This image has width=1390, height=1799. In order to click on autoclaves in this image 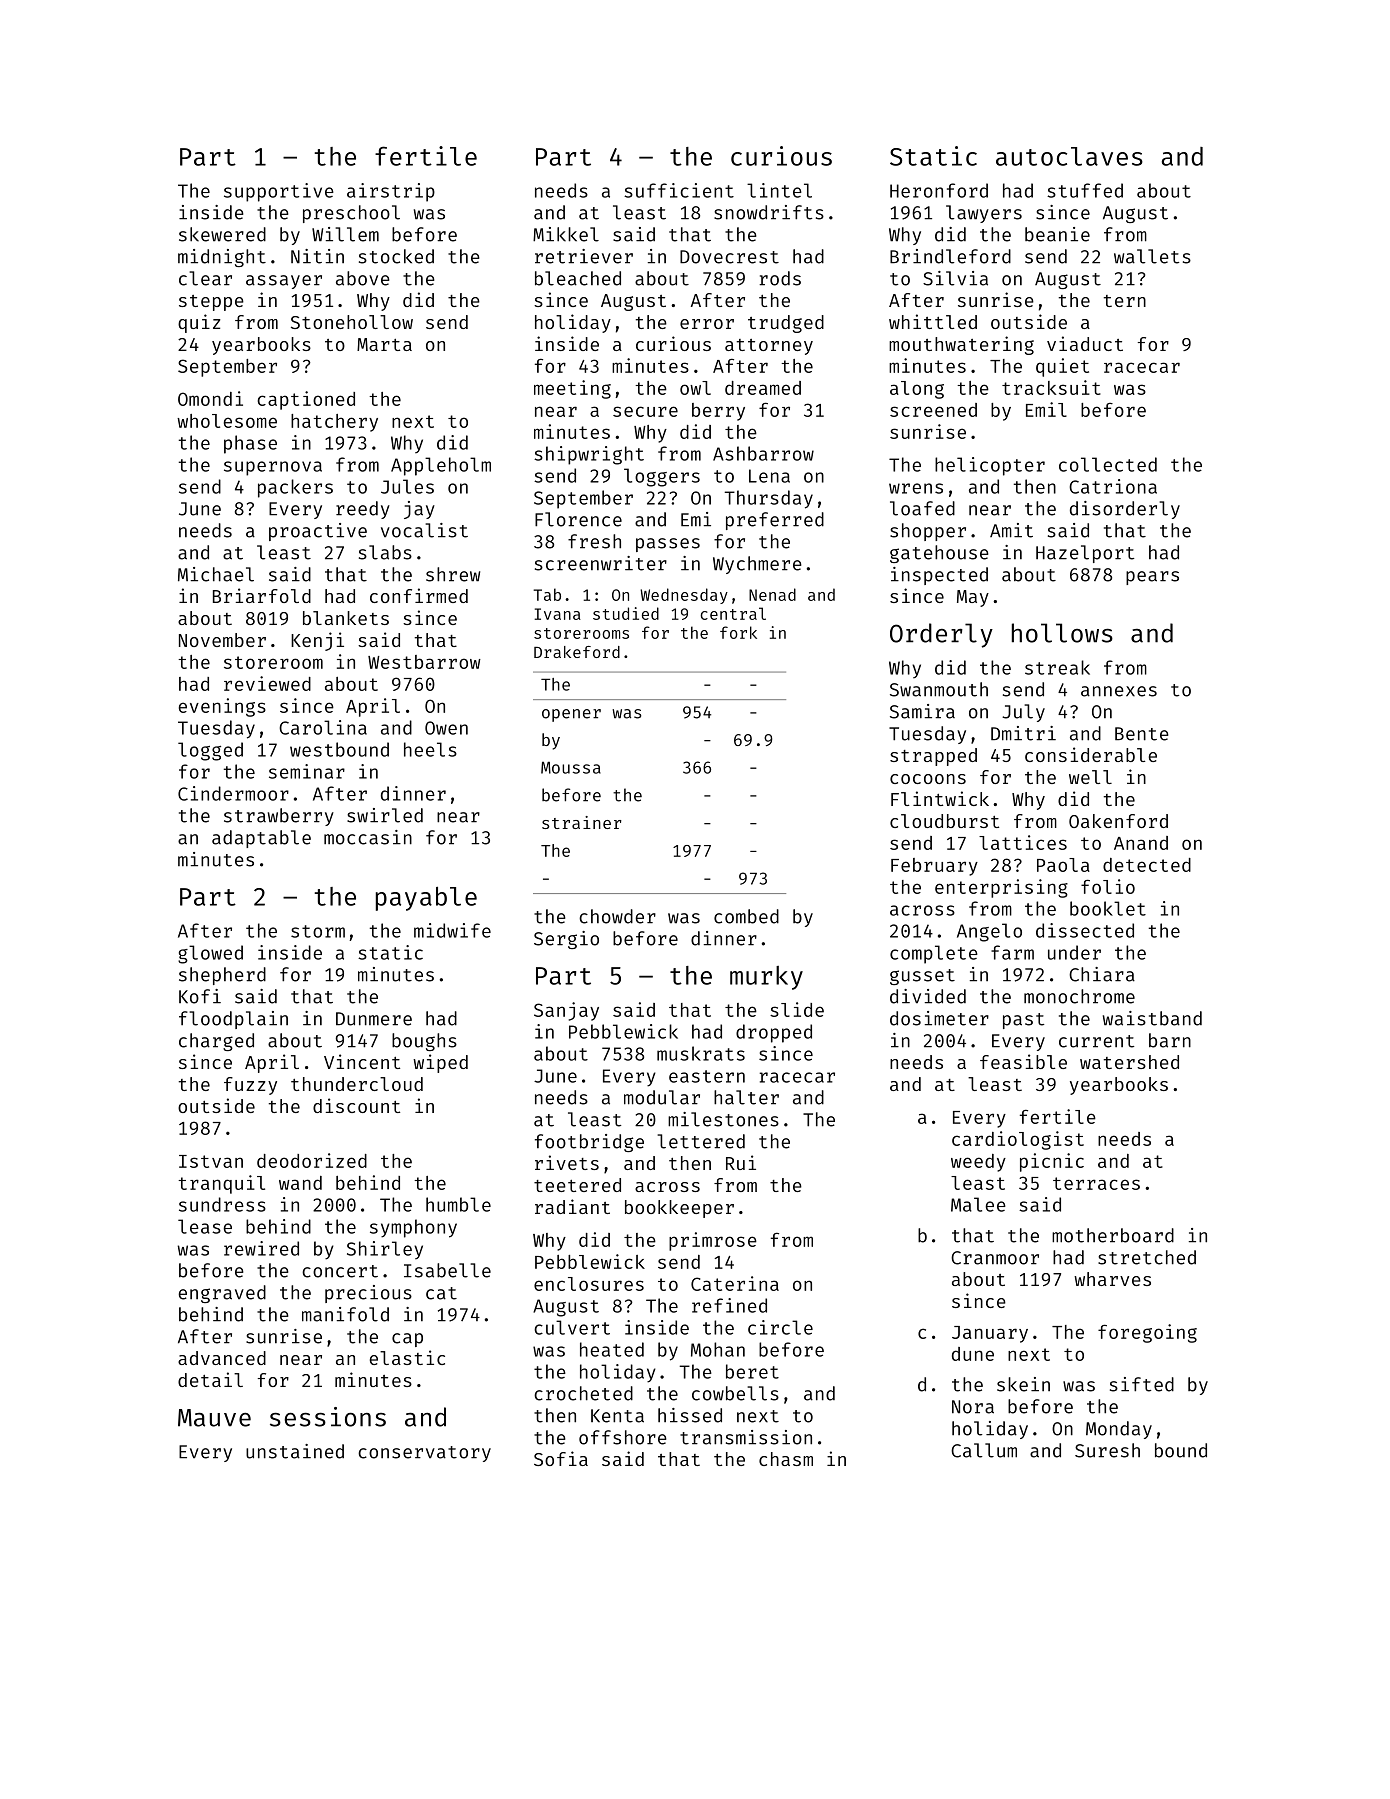, I will do `click(1069, 156)`.
